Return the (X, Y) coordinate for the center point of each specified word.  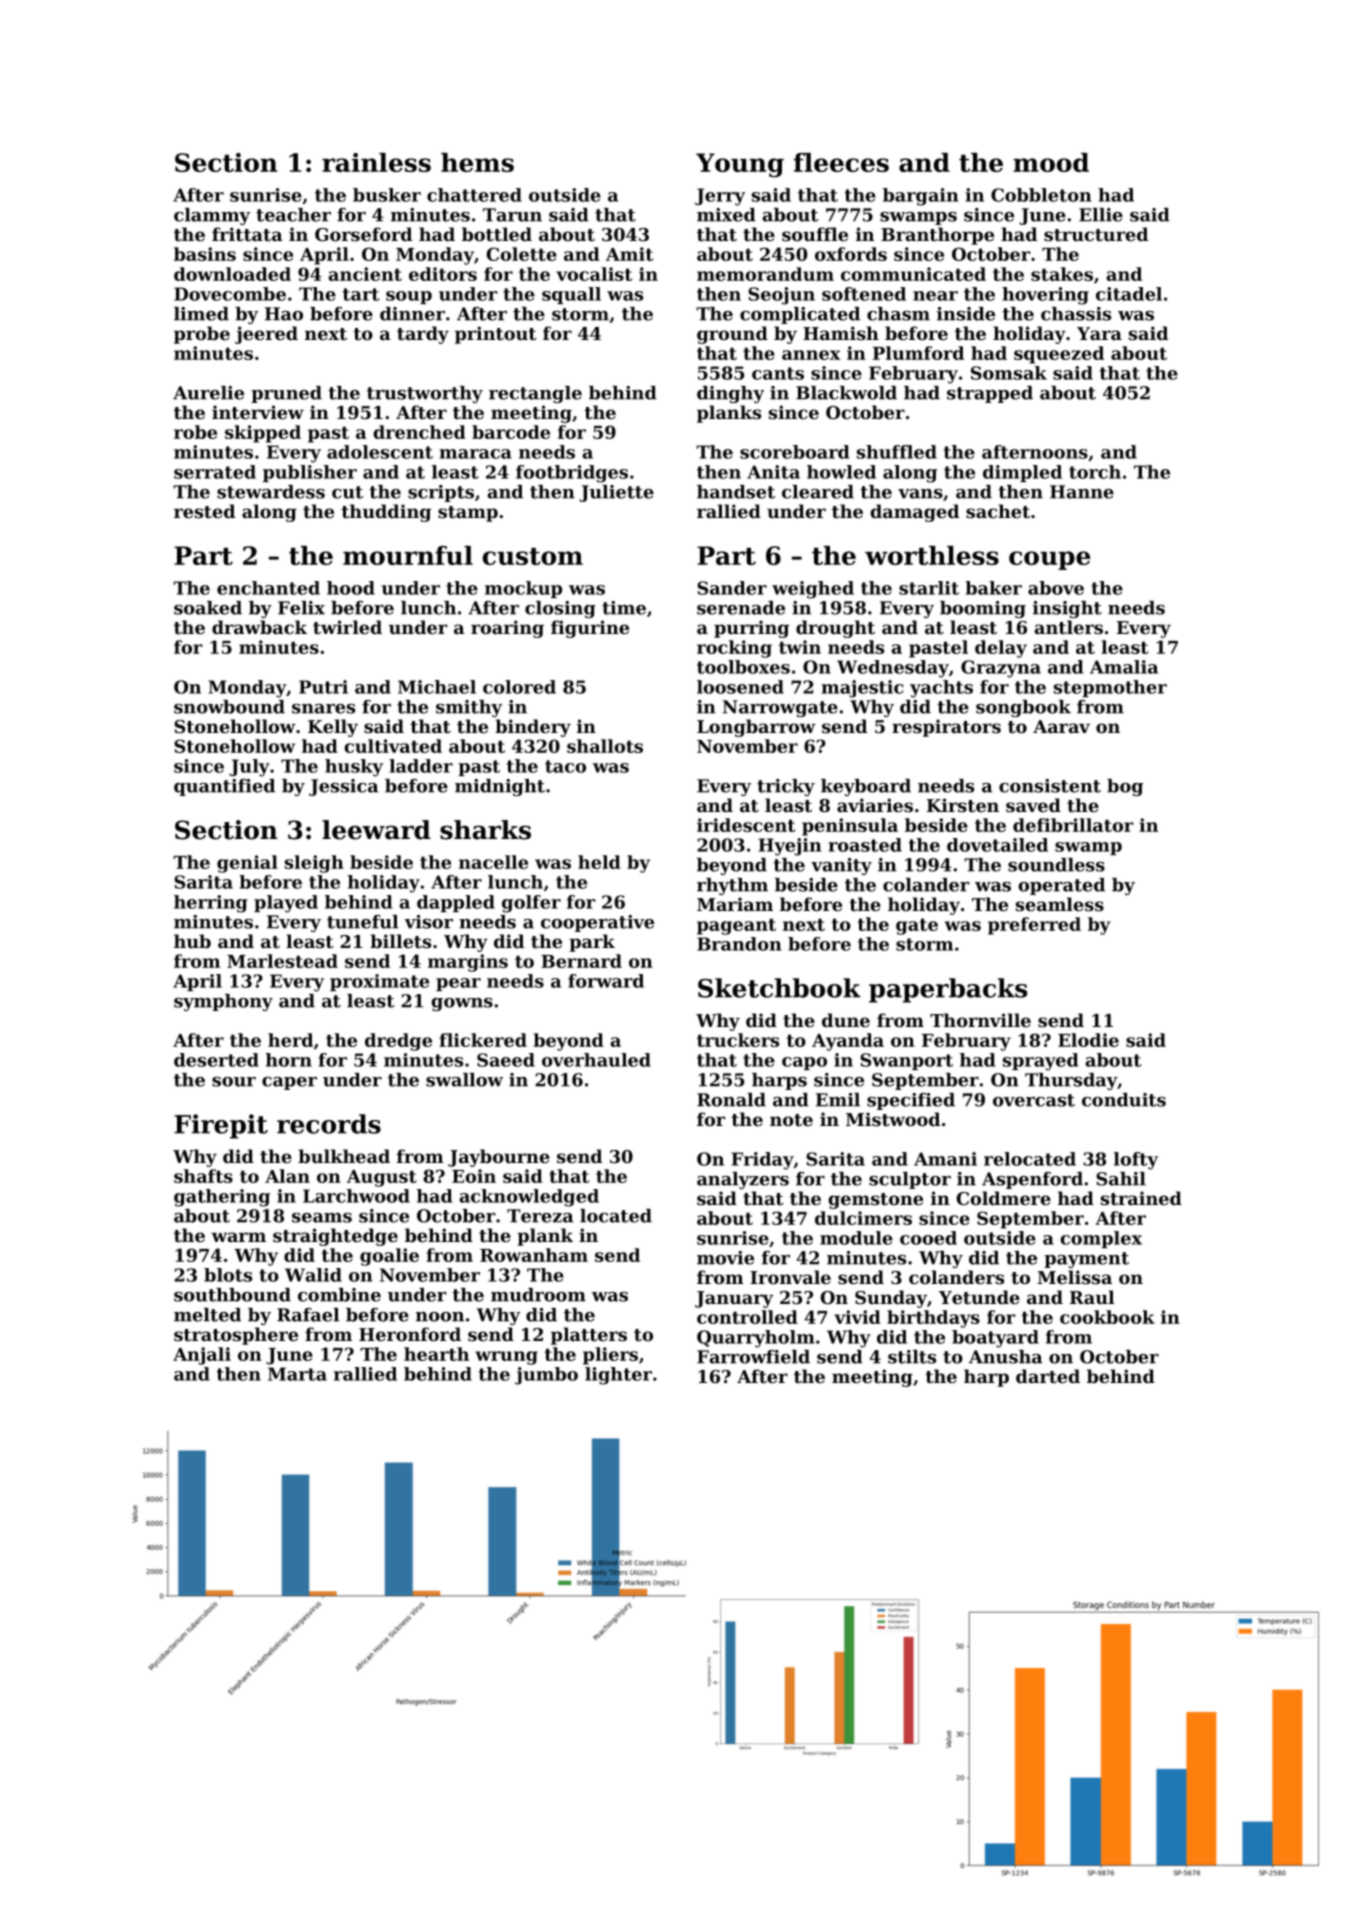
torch (1095, 472)
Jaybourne (499, 1158)
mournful (408, 555)
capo (804, 1063)
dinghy (730, 394)
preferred (1034, 926)
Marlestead (282, 961)
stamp (468, 514)
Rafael (308, 1315)
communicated (913, 274)
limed (201, 314)
